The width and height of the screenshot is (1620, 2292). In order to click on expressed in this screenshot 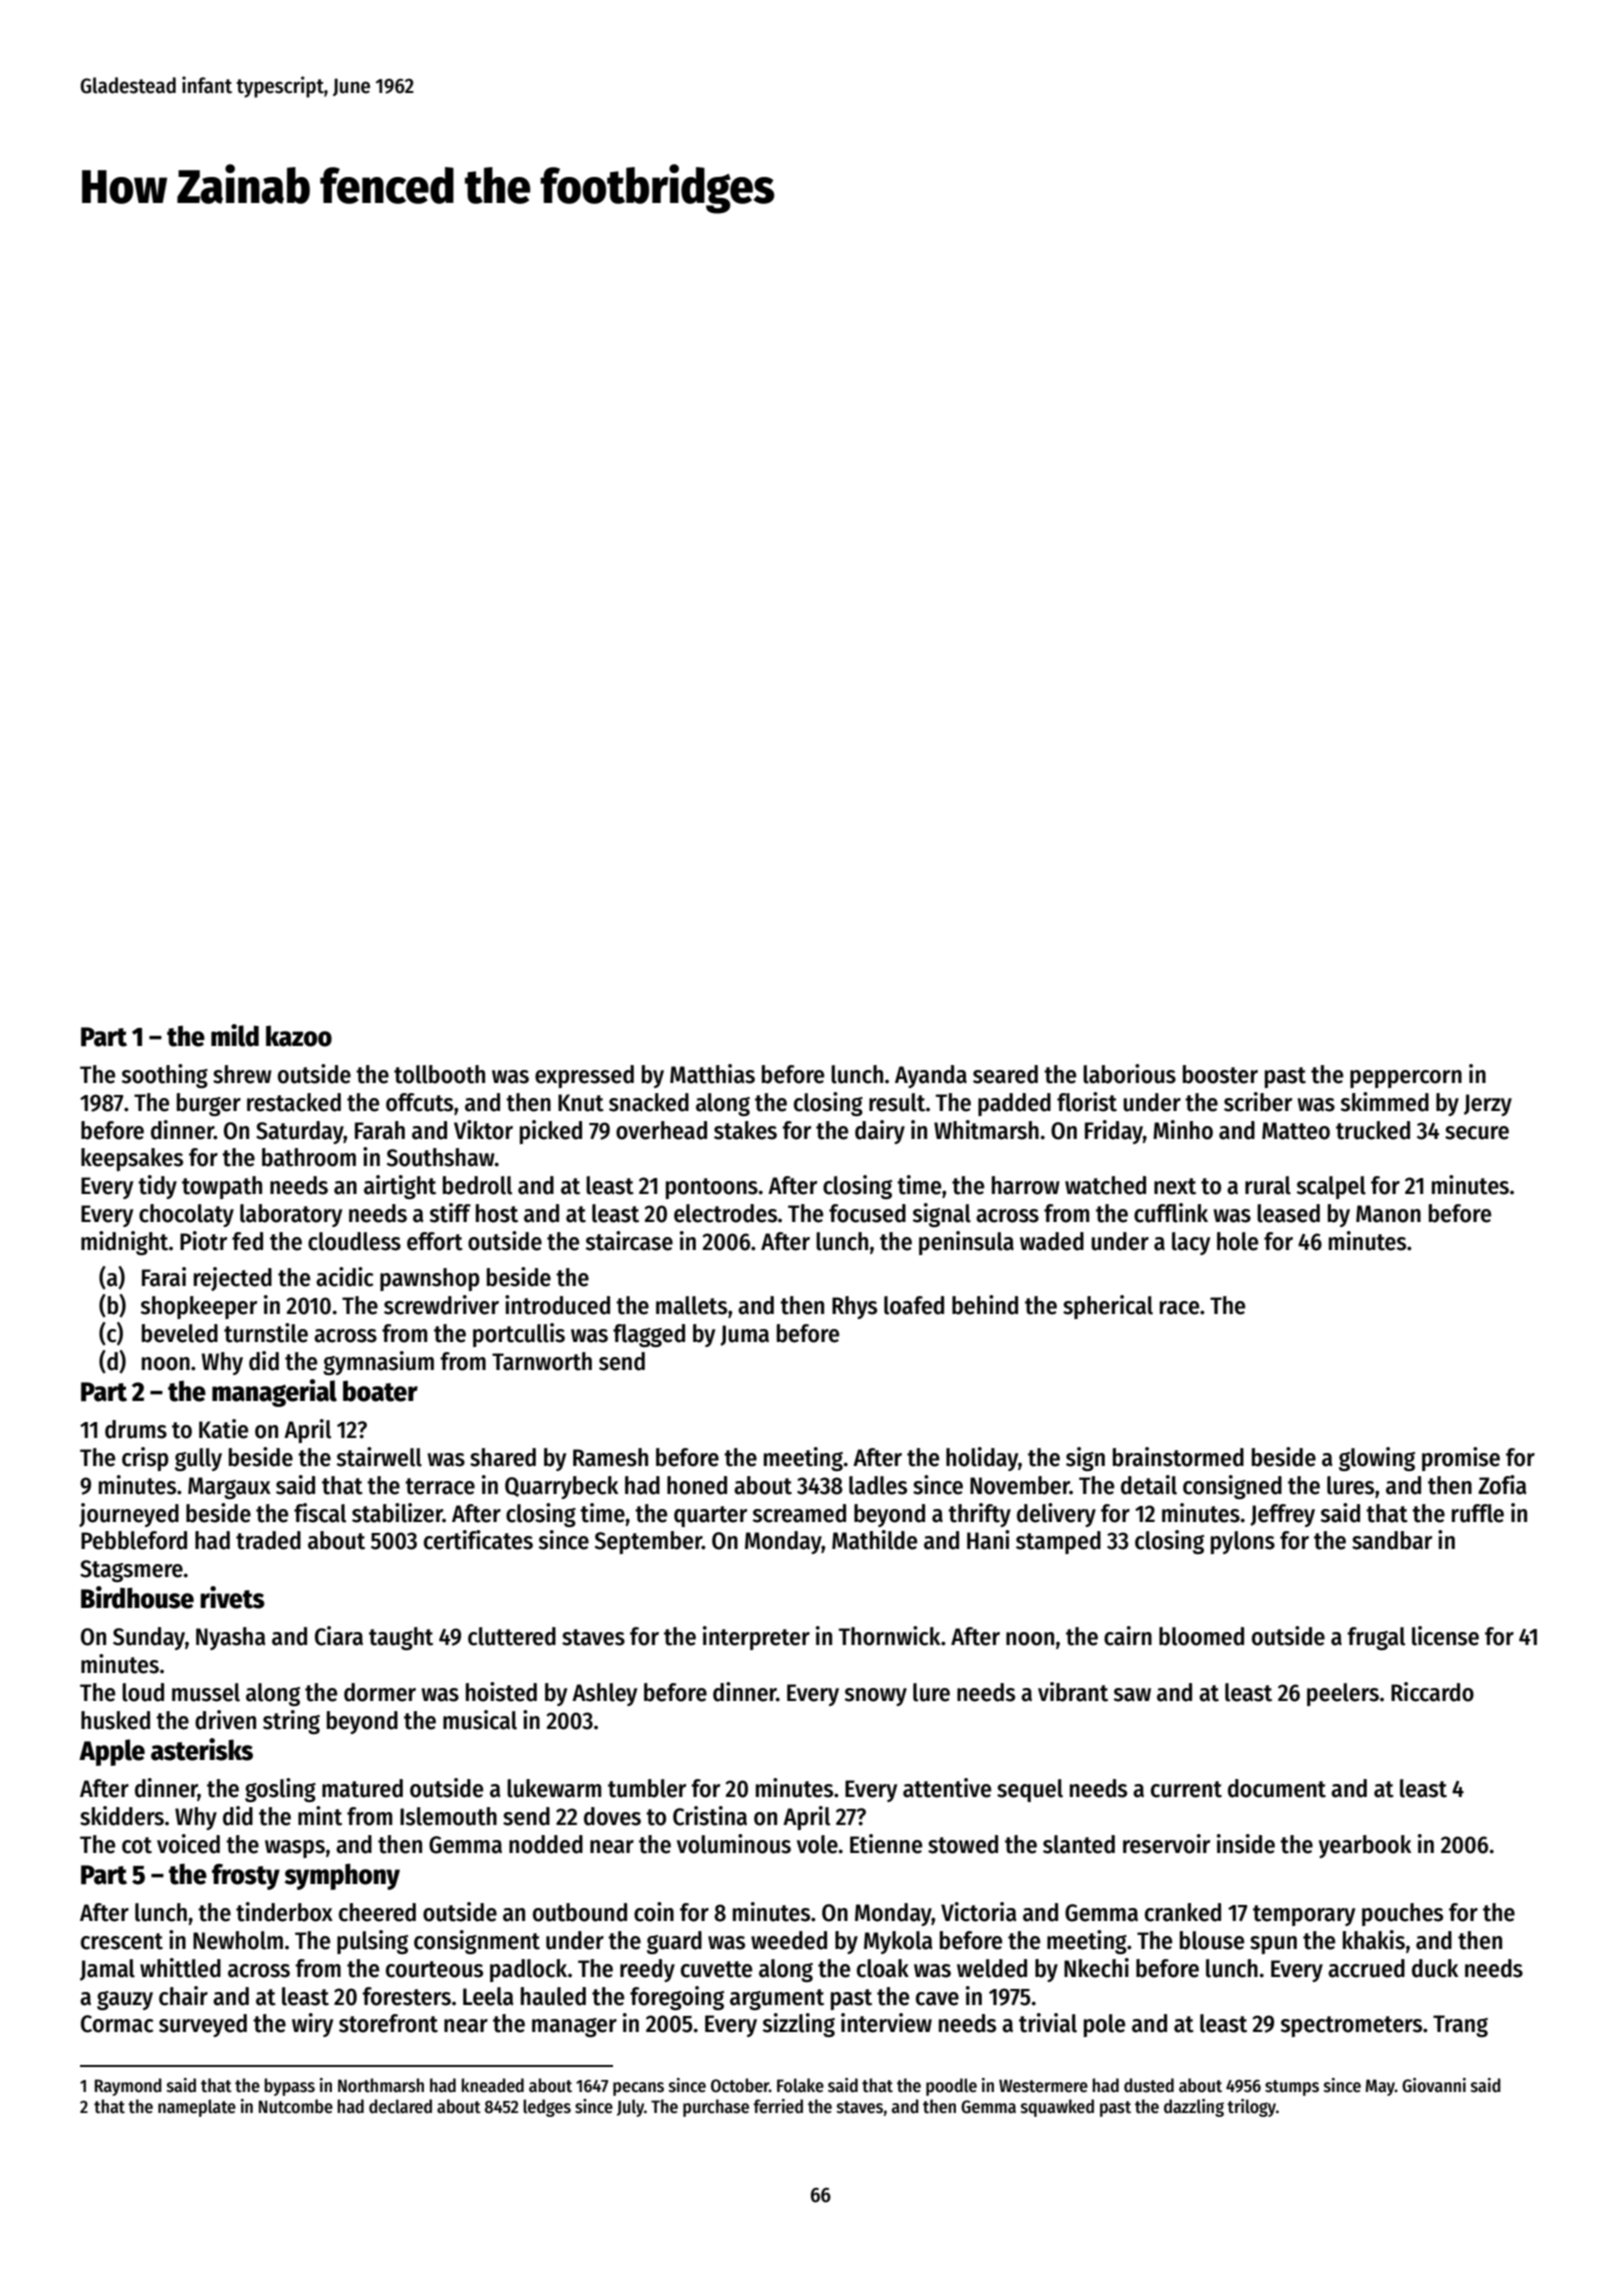, I will do `click(584, 1076)`.
